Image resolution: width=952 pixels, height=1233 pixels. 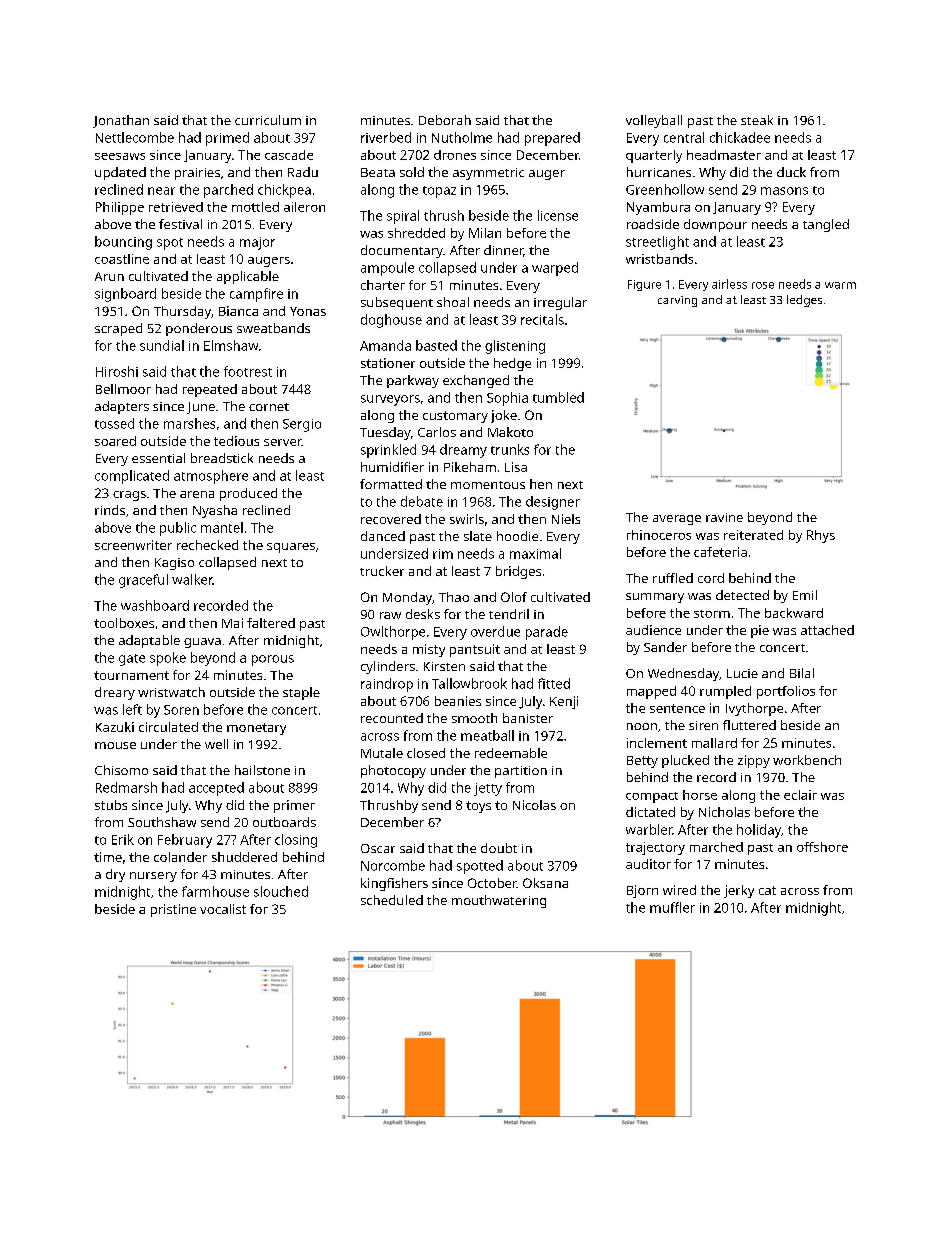 I want to click on rose, so click(x=763, y=285).
